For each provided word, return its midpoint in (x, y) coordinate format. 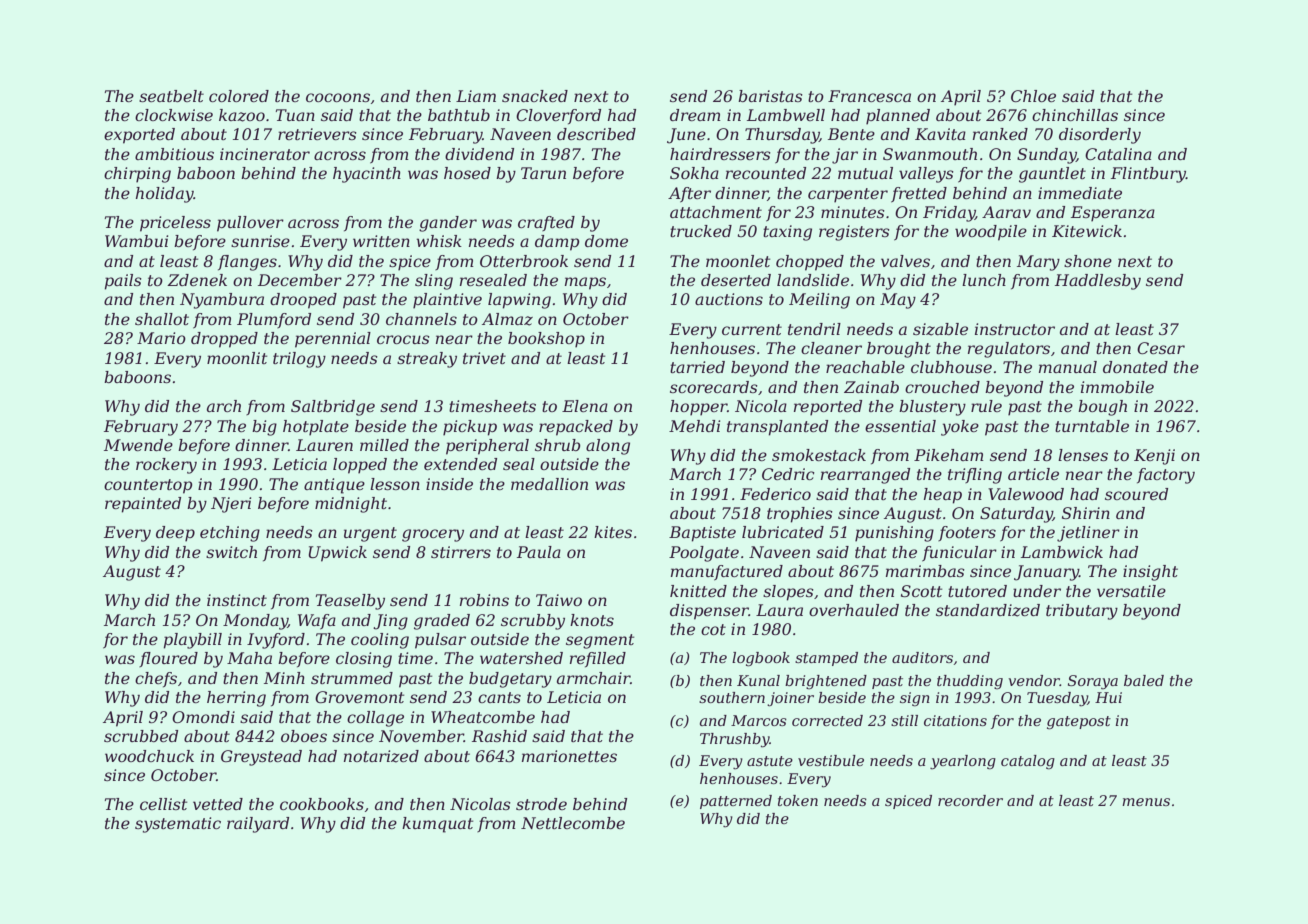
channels (421, 319)
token (798, 800)
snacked (535, 96)
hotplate (316, 428)
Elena (585, 406)
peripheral (487, 447)
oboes (304, 736)
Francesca (869, 96)
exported (139, 136)
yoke (960, 428)
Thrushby (735, 740)
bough (1102, 408)
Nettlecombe (573, 823)
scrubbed (141, 736)
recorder (970, 800)
